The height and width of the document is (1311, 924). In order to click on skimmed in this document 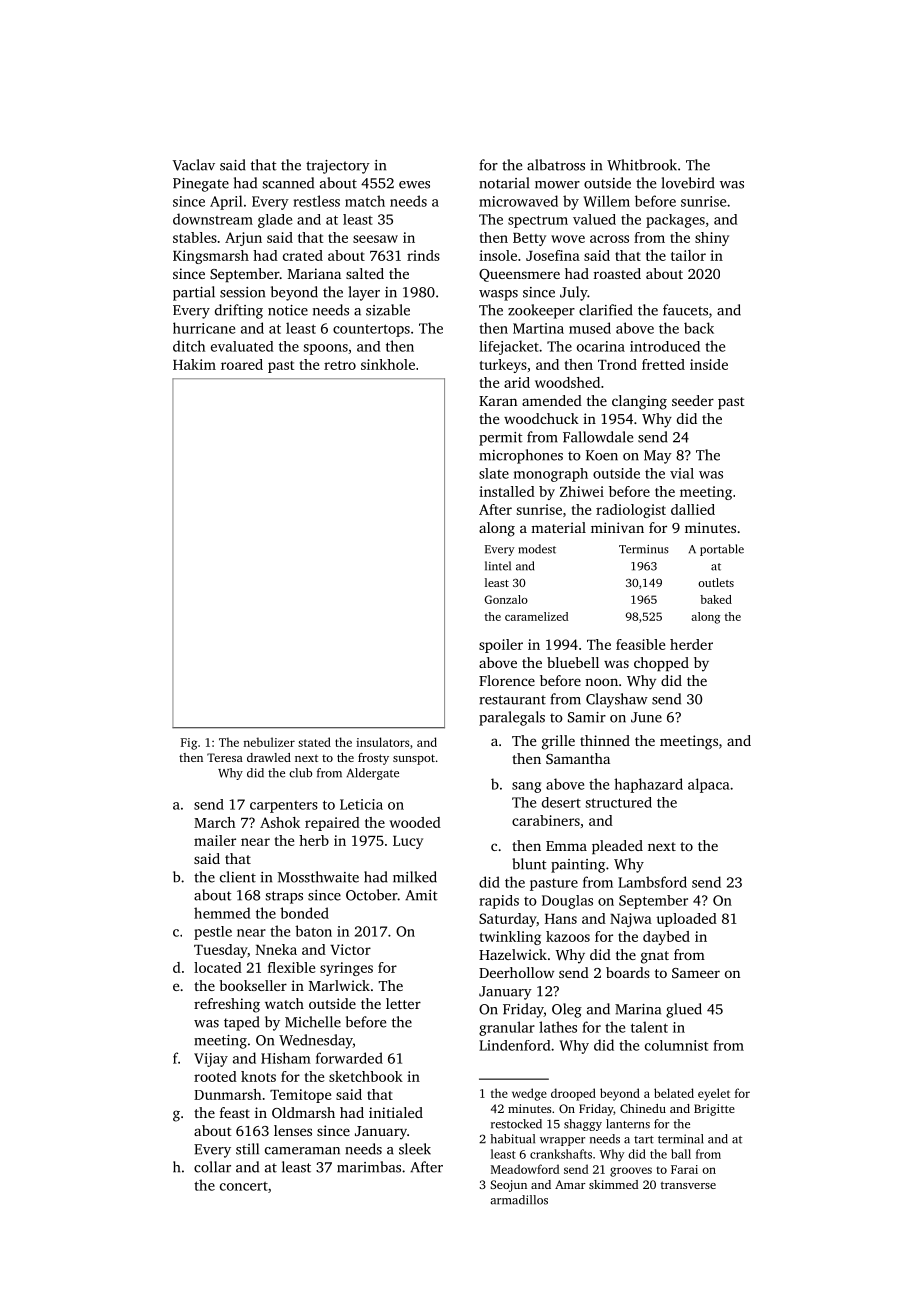, I will do `click(613, 1184)`.
